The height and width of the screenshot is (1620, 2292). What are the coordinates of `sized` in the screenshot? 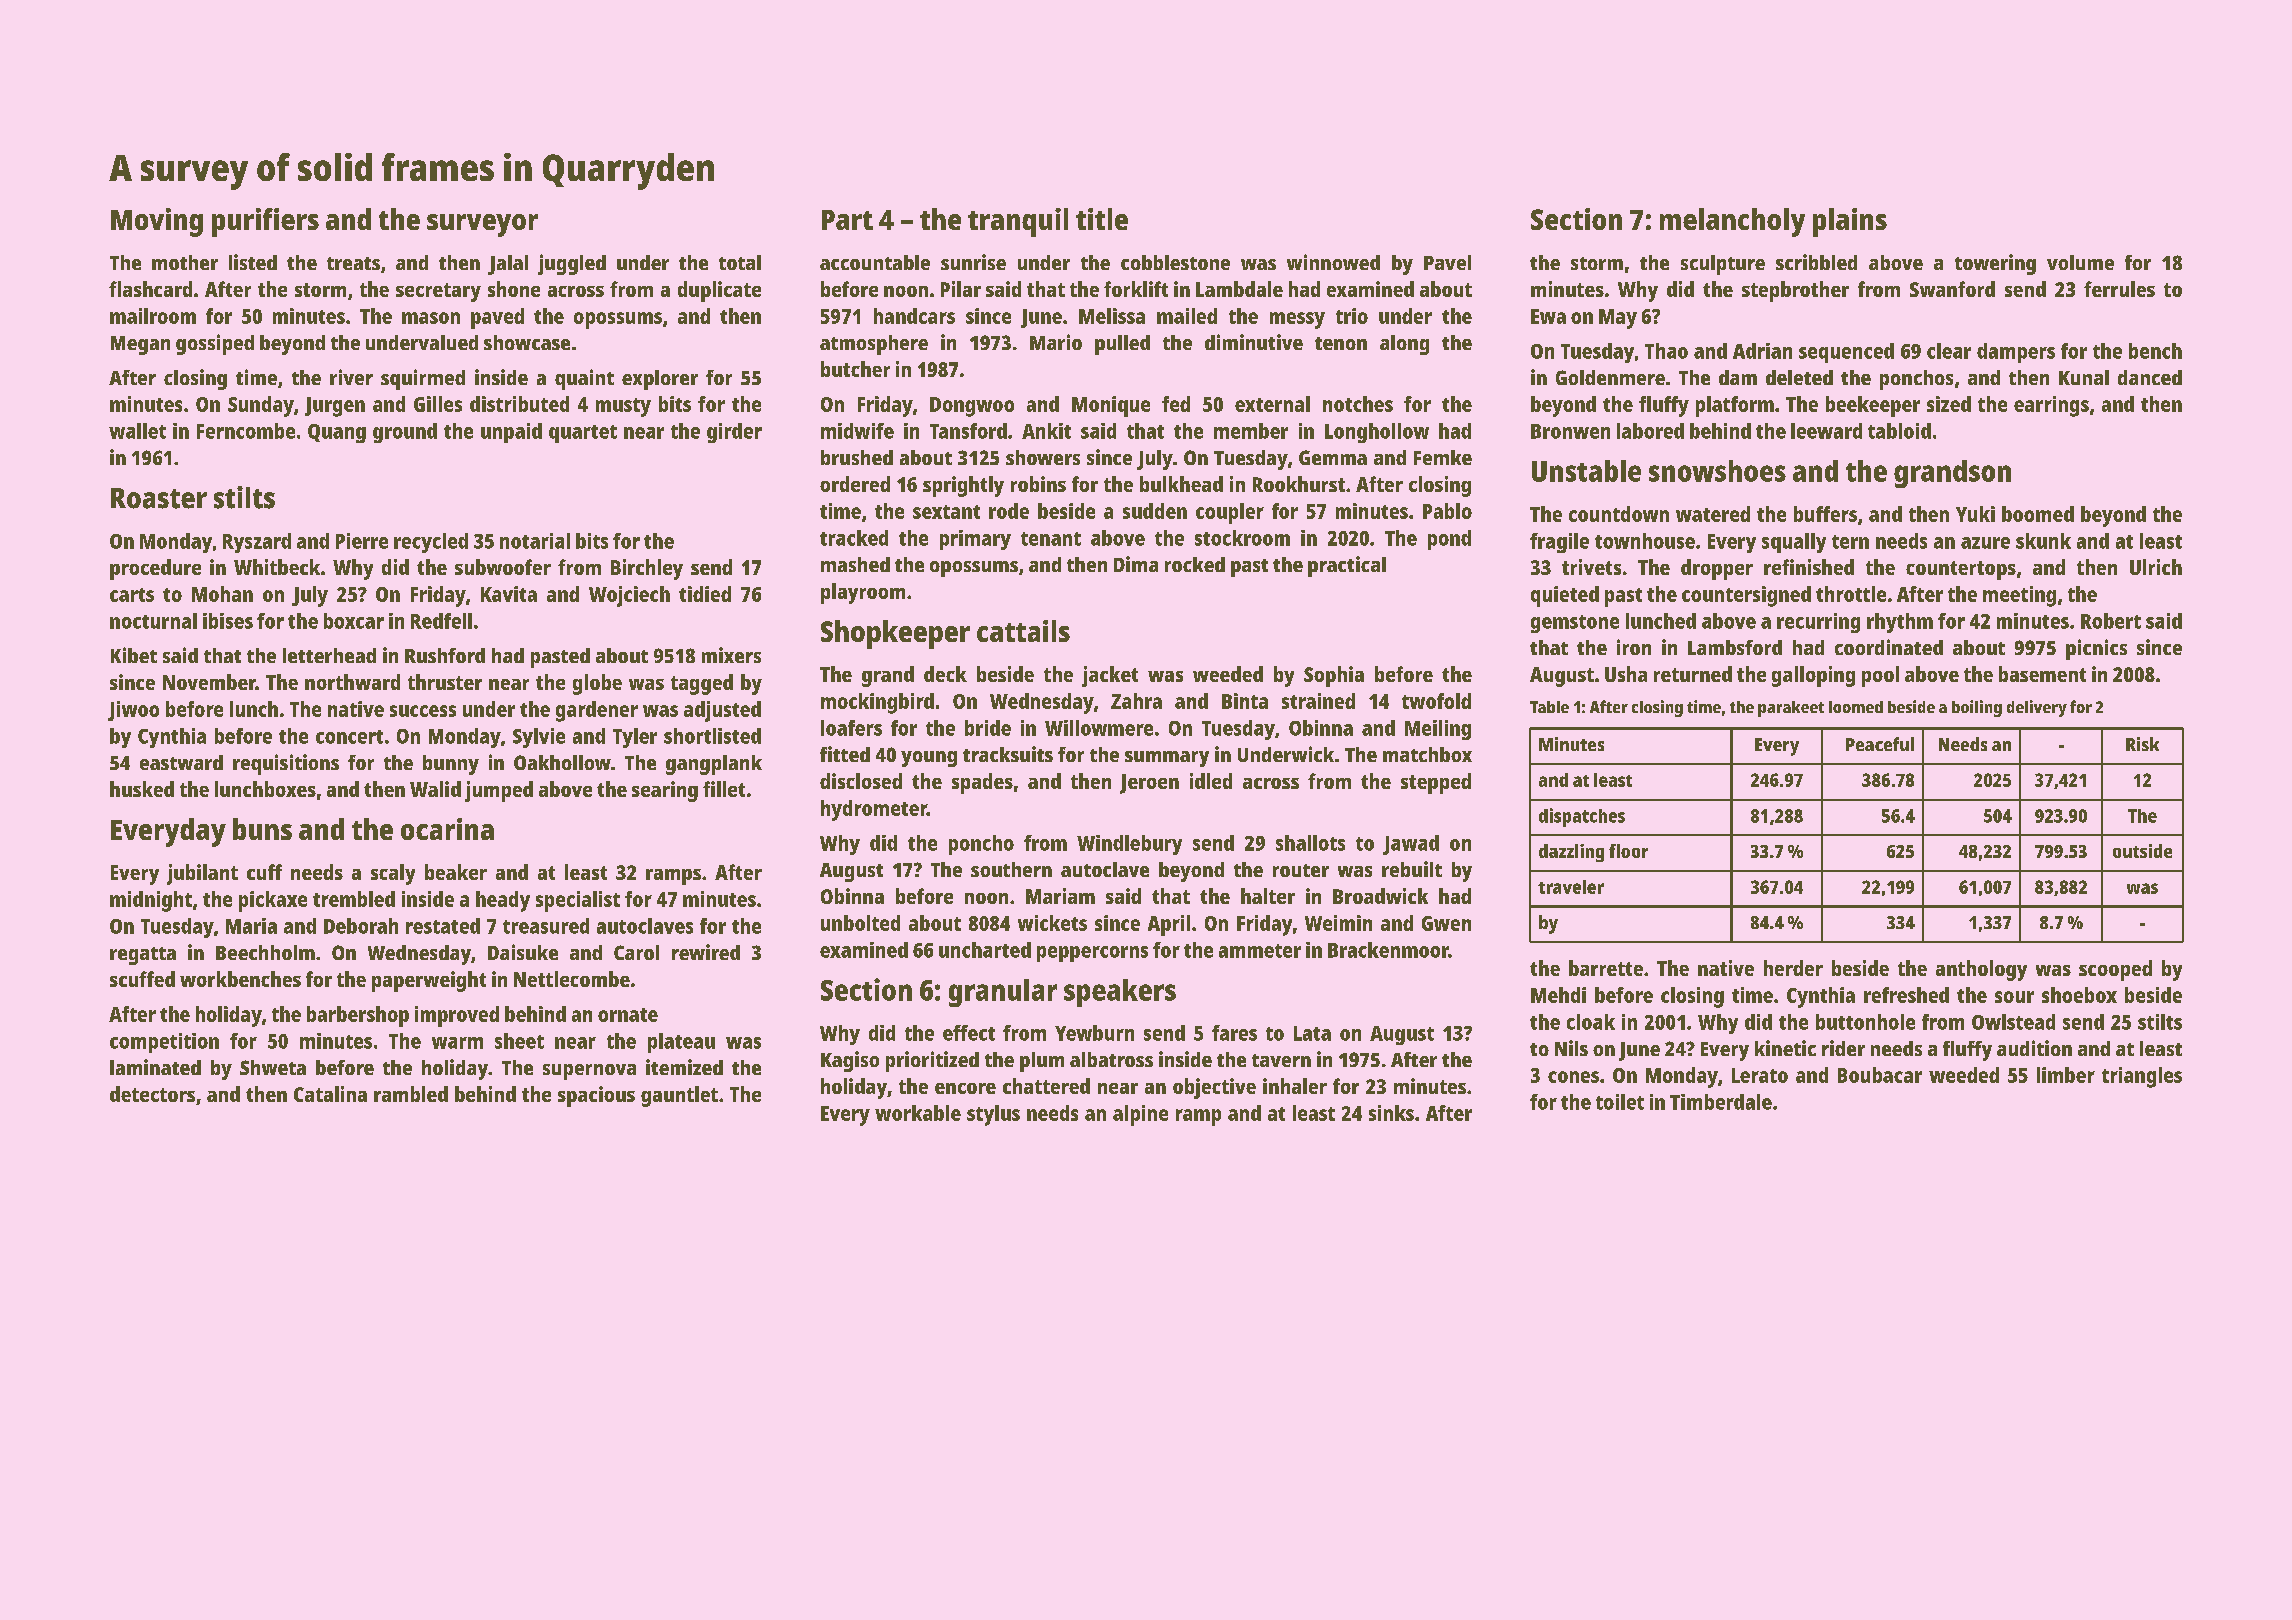 It's located at (1949, 404).
